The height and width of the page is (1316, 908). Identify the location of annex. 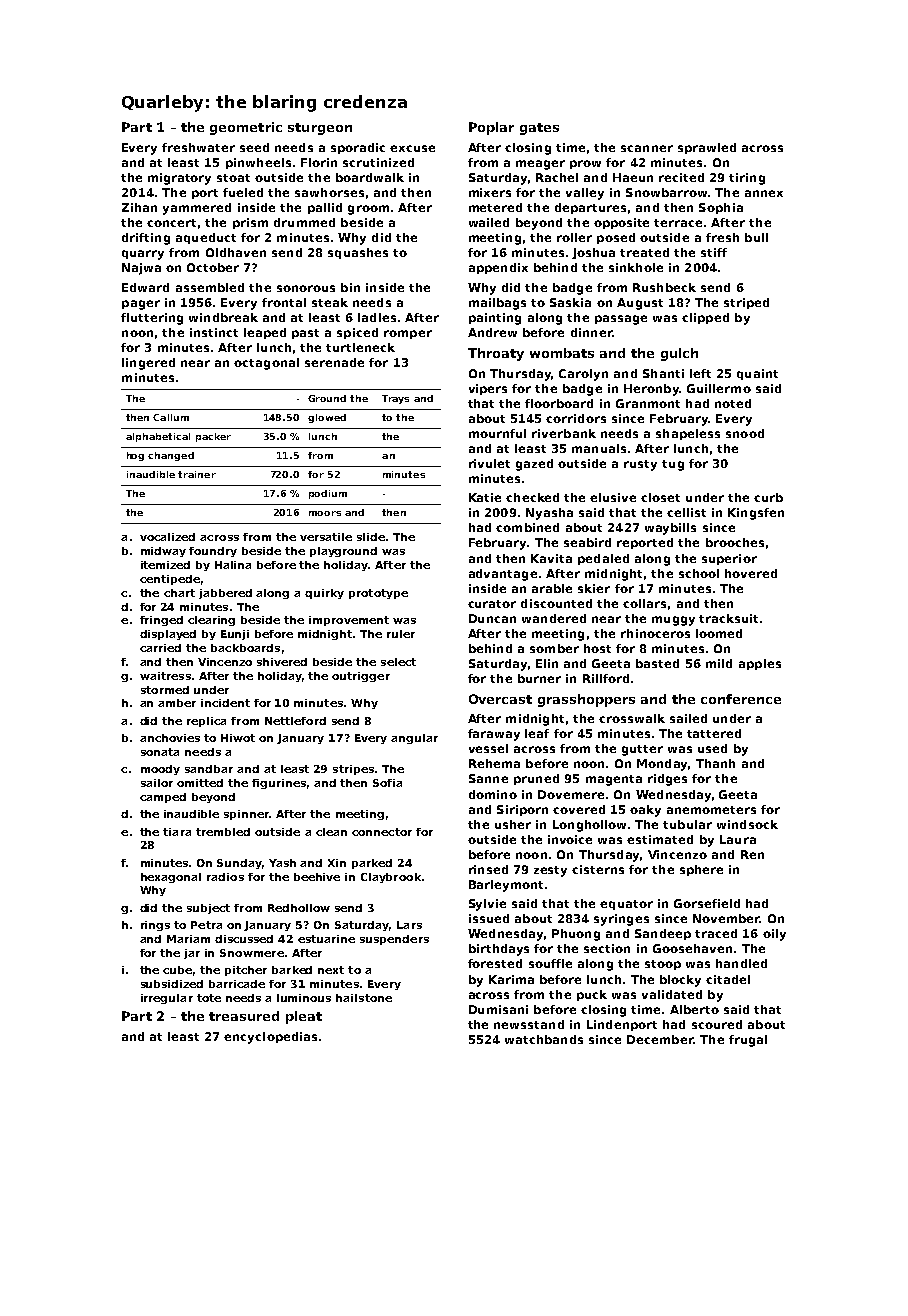
(764, 193).
